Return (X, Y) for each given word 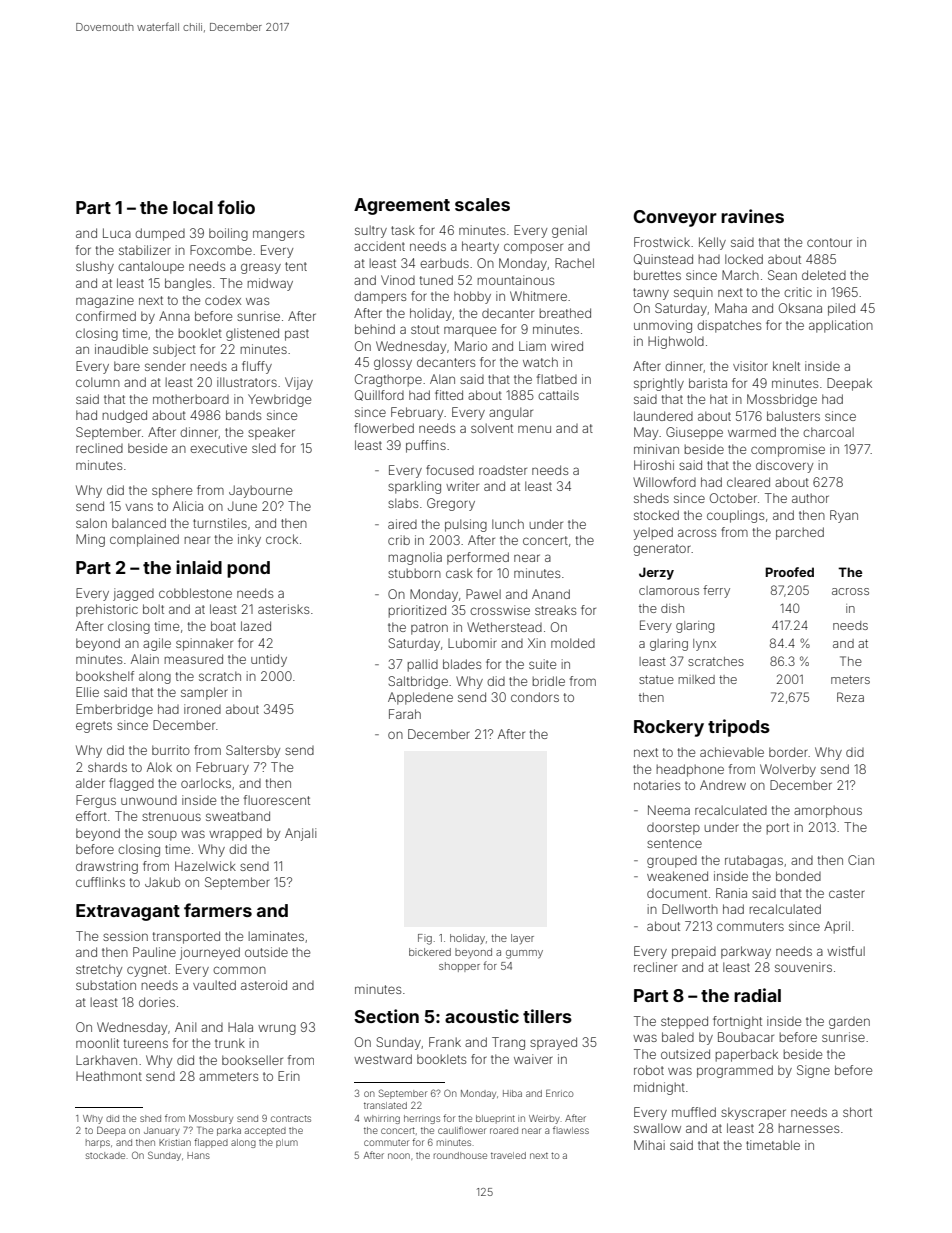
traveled (508, 1155)
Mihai (649, 1145)
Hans (198, 1155)
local (193, 207)
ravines (752, 216)
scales (482, 204)
